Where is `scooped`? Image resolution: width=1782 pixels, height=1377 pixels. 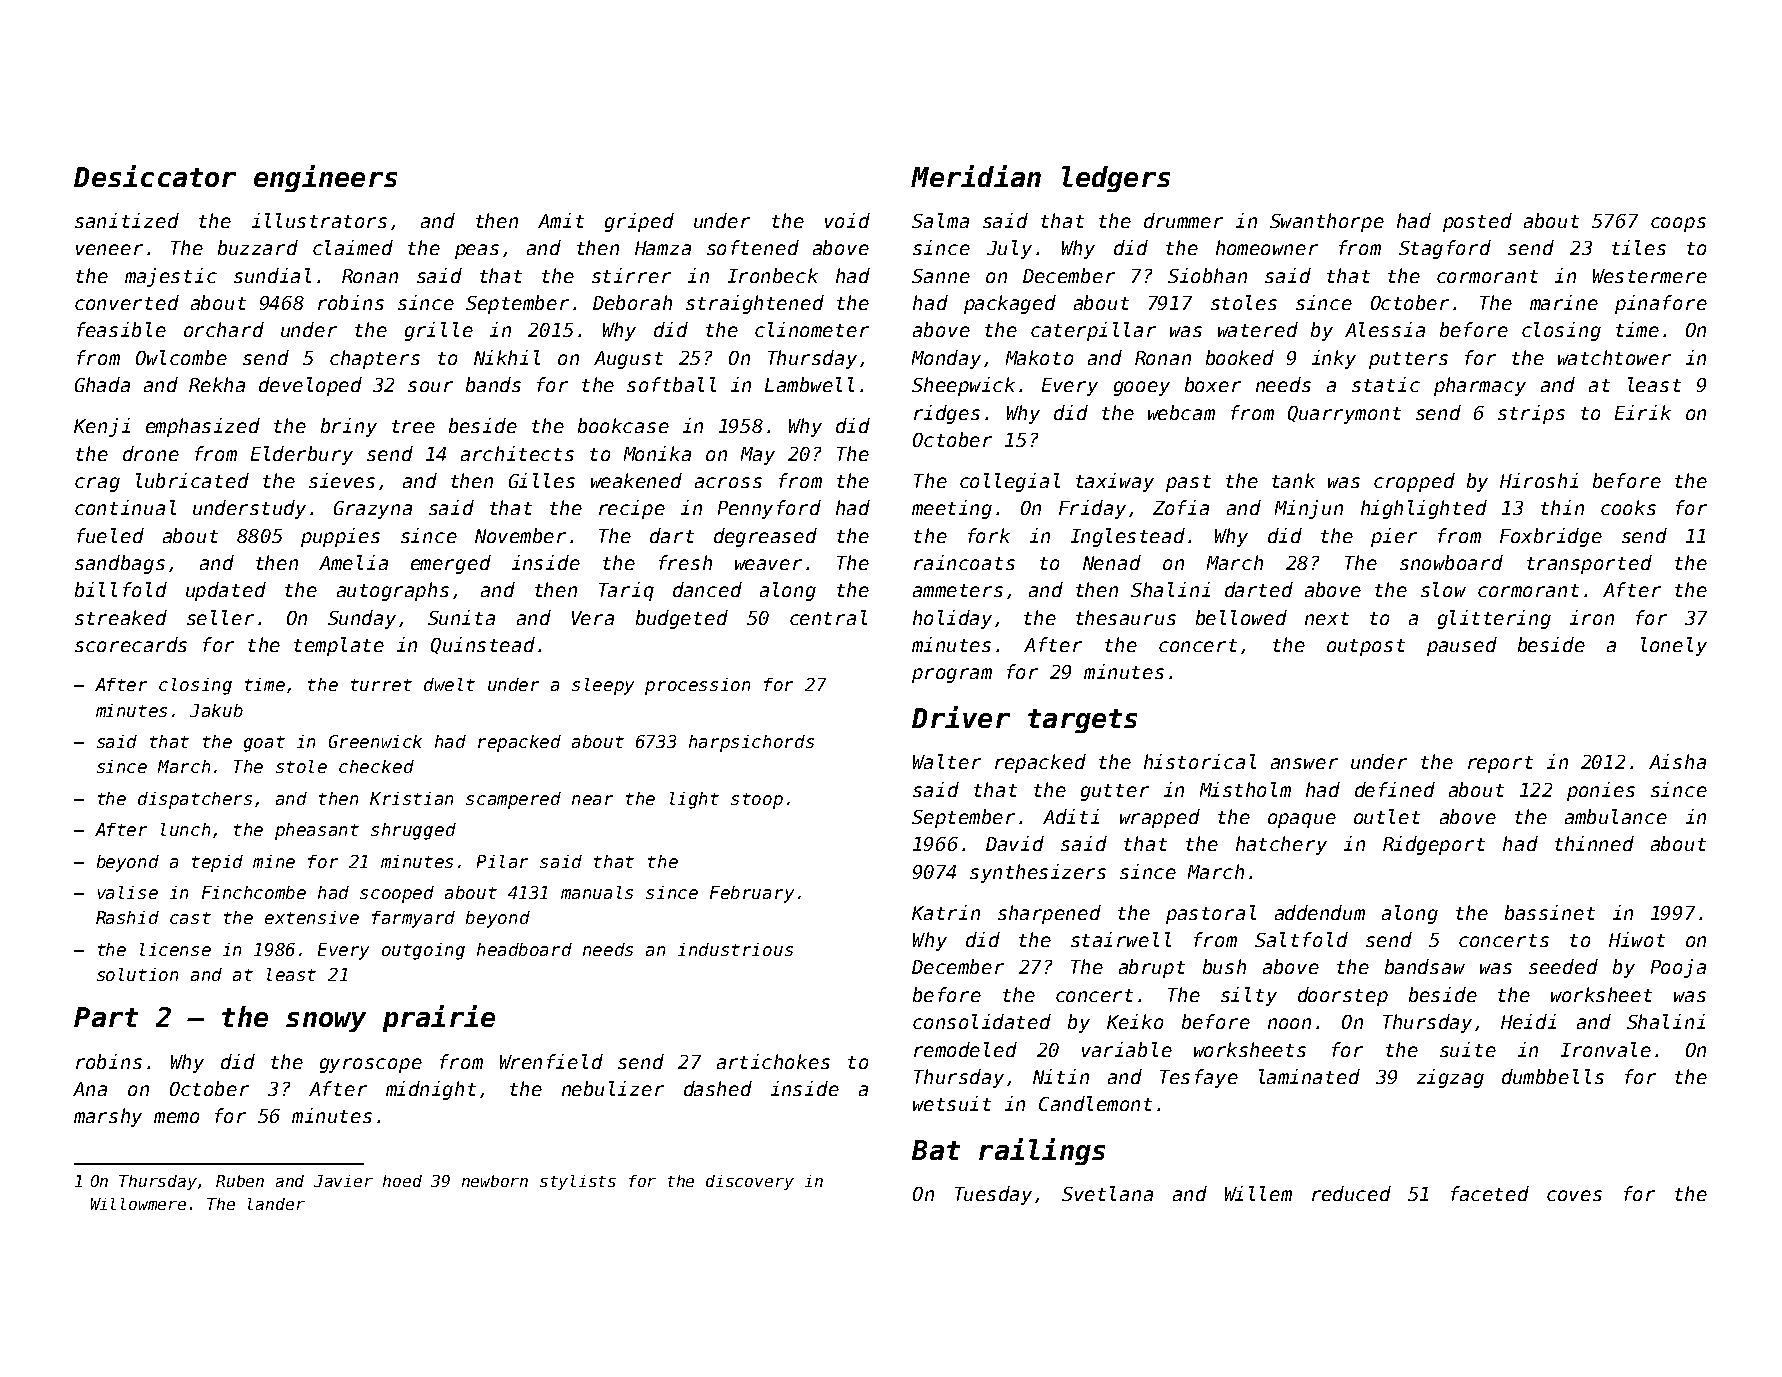 scooped is located at coordinates (397, 894).
